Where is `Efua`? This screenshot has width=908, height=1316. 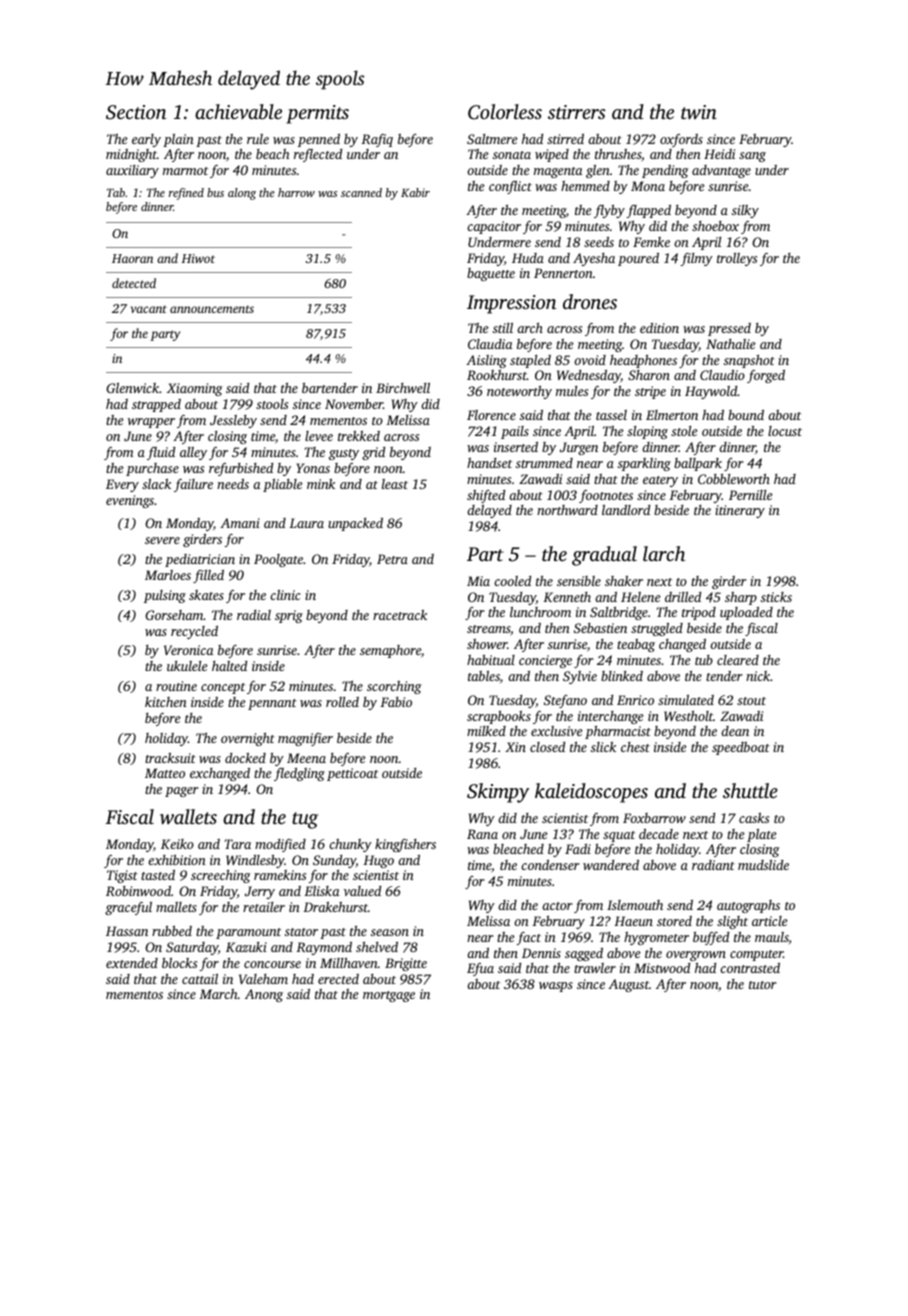 Efua is located at coordinates (480, 969).
